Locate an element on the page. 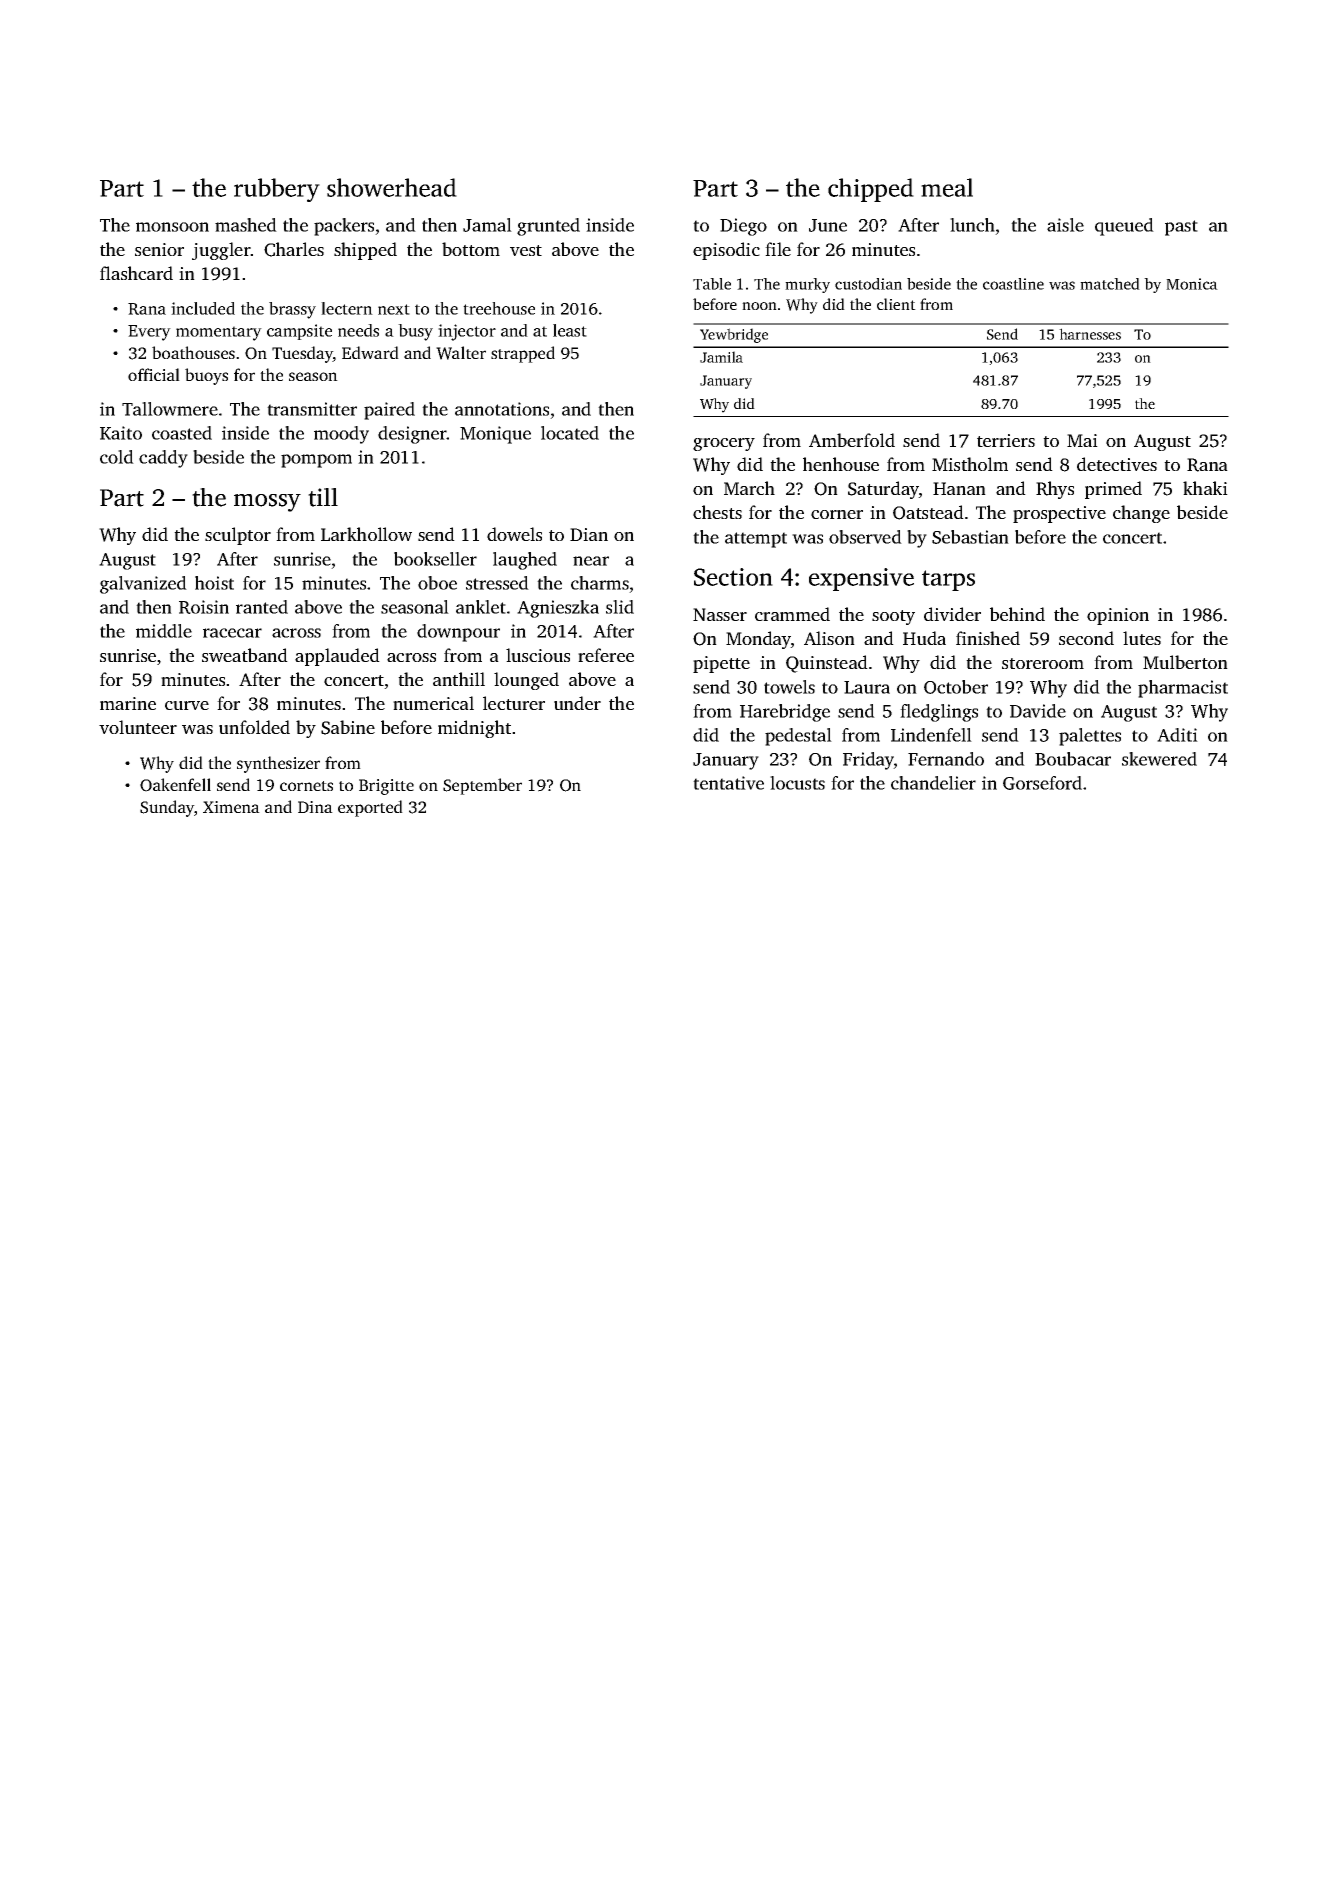 The height and width of the image is (1878, 1328). exported is located at coordinates (370, 808).
